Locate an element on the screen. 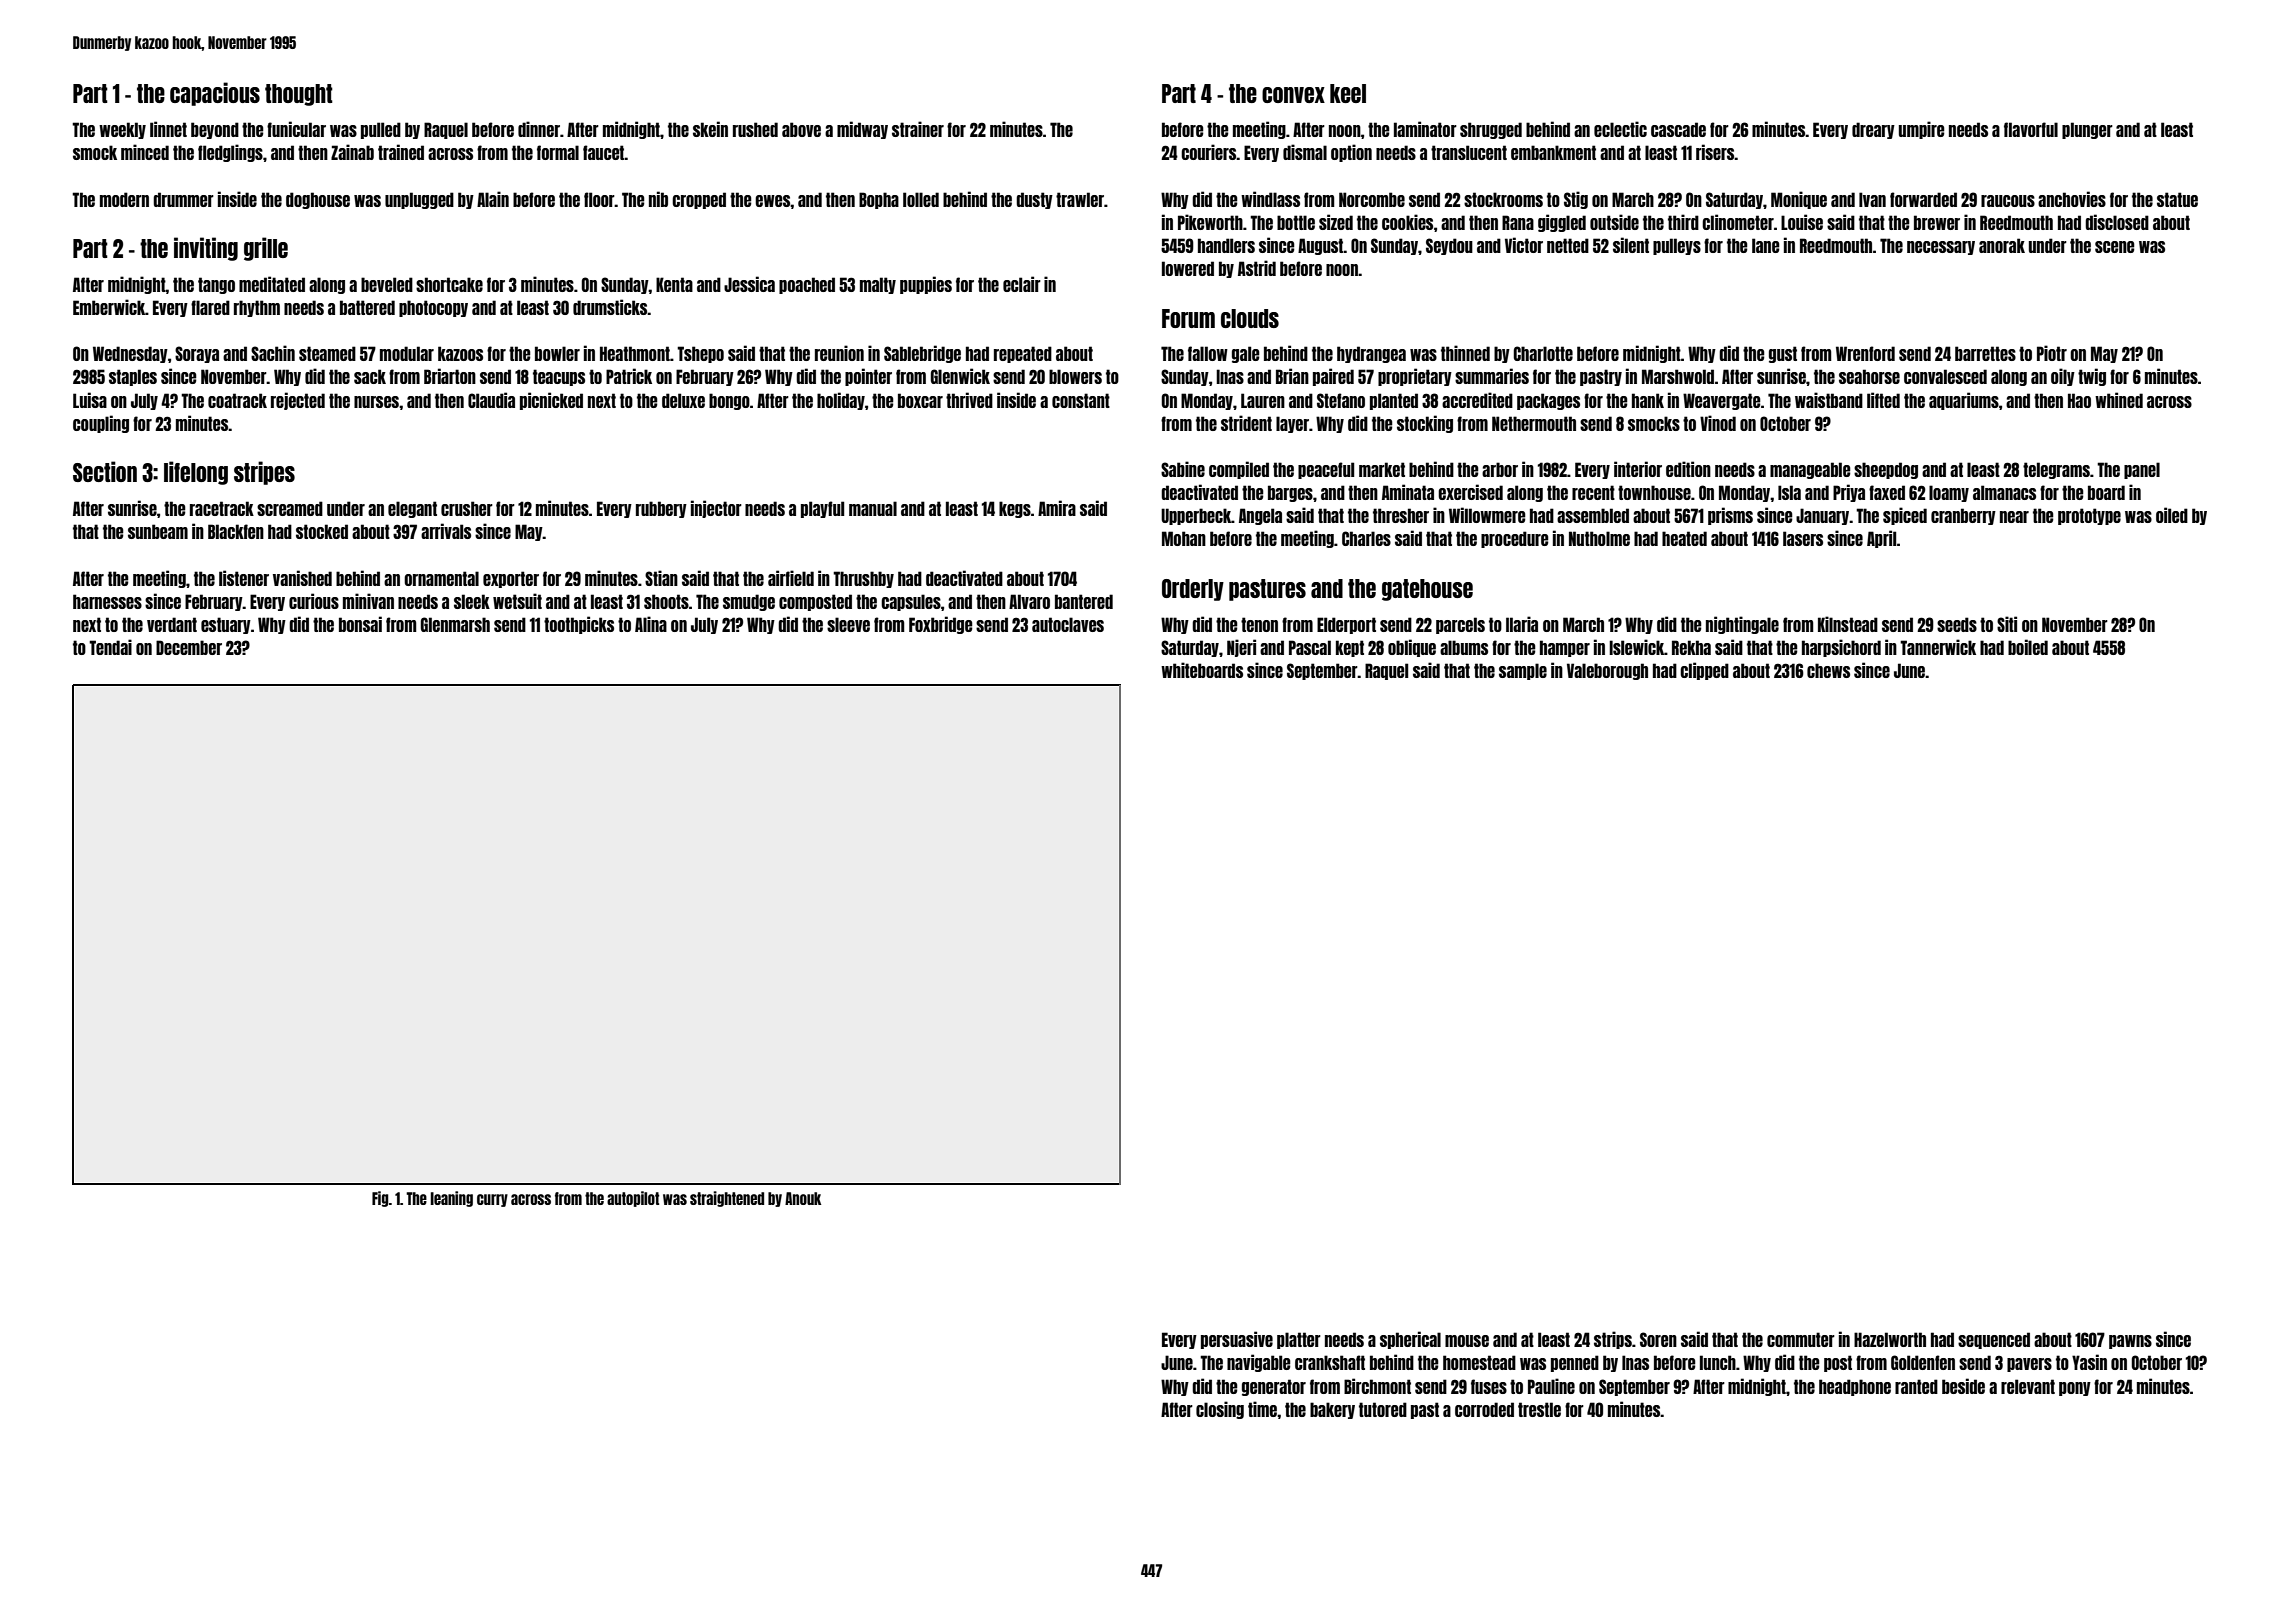 This screenshot has height=1614, width=2282. dismal is located at coordinates (1305, 152).
